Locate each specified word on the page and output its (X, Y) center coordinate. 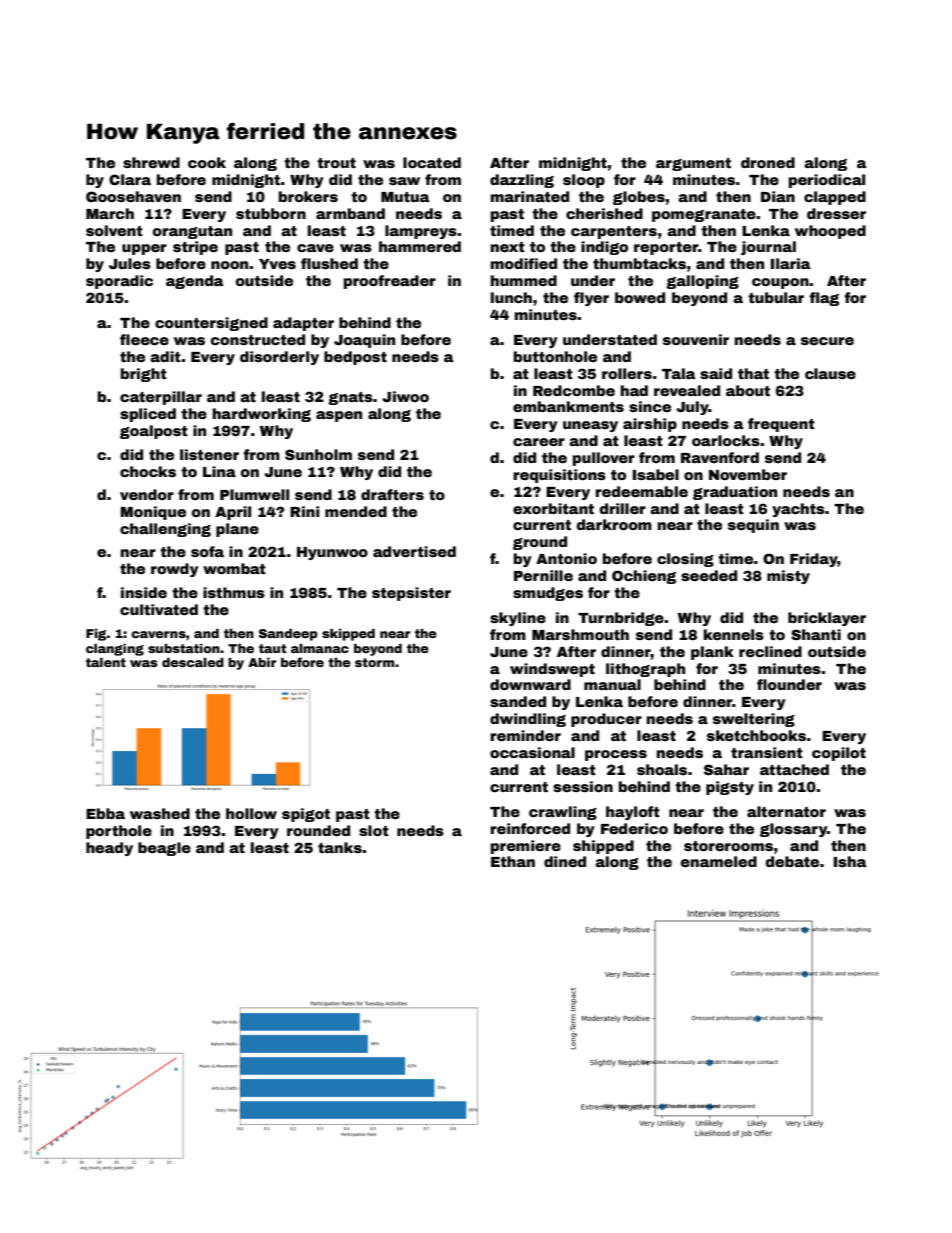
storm (374, 662)
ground (540, 543)
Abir (262, 662)
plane (237, 530)
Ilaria (791, 263)
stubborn (271, 213)
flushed (329, 263)
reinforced (530, 828)
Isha (850, 861)
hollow (251, 813)
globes (639, 198)
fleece (144, 339)
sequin (753, 526)
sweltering (754, 720)
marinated (530, 196)
